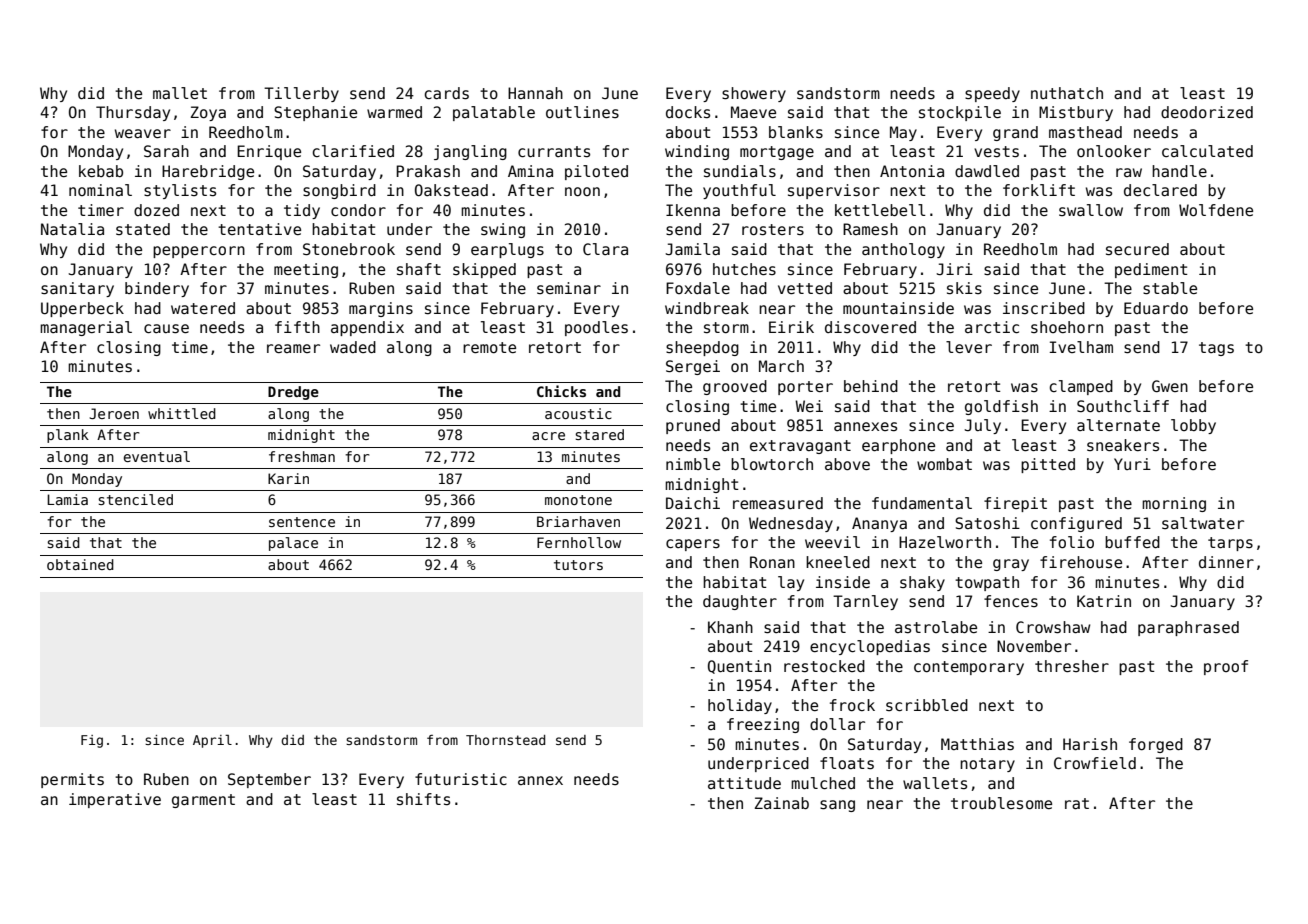 The height and width of the page is (924, 1308). Describe the element at coordinates (1207, 112) in the page. I see `deodorized` at that location.
